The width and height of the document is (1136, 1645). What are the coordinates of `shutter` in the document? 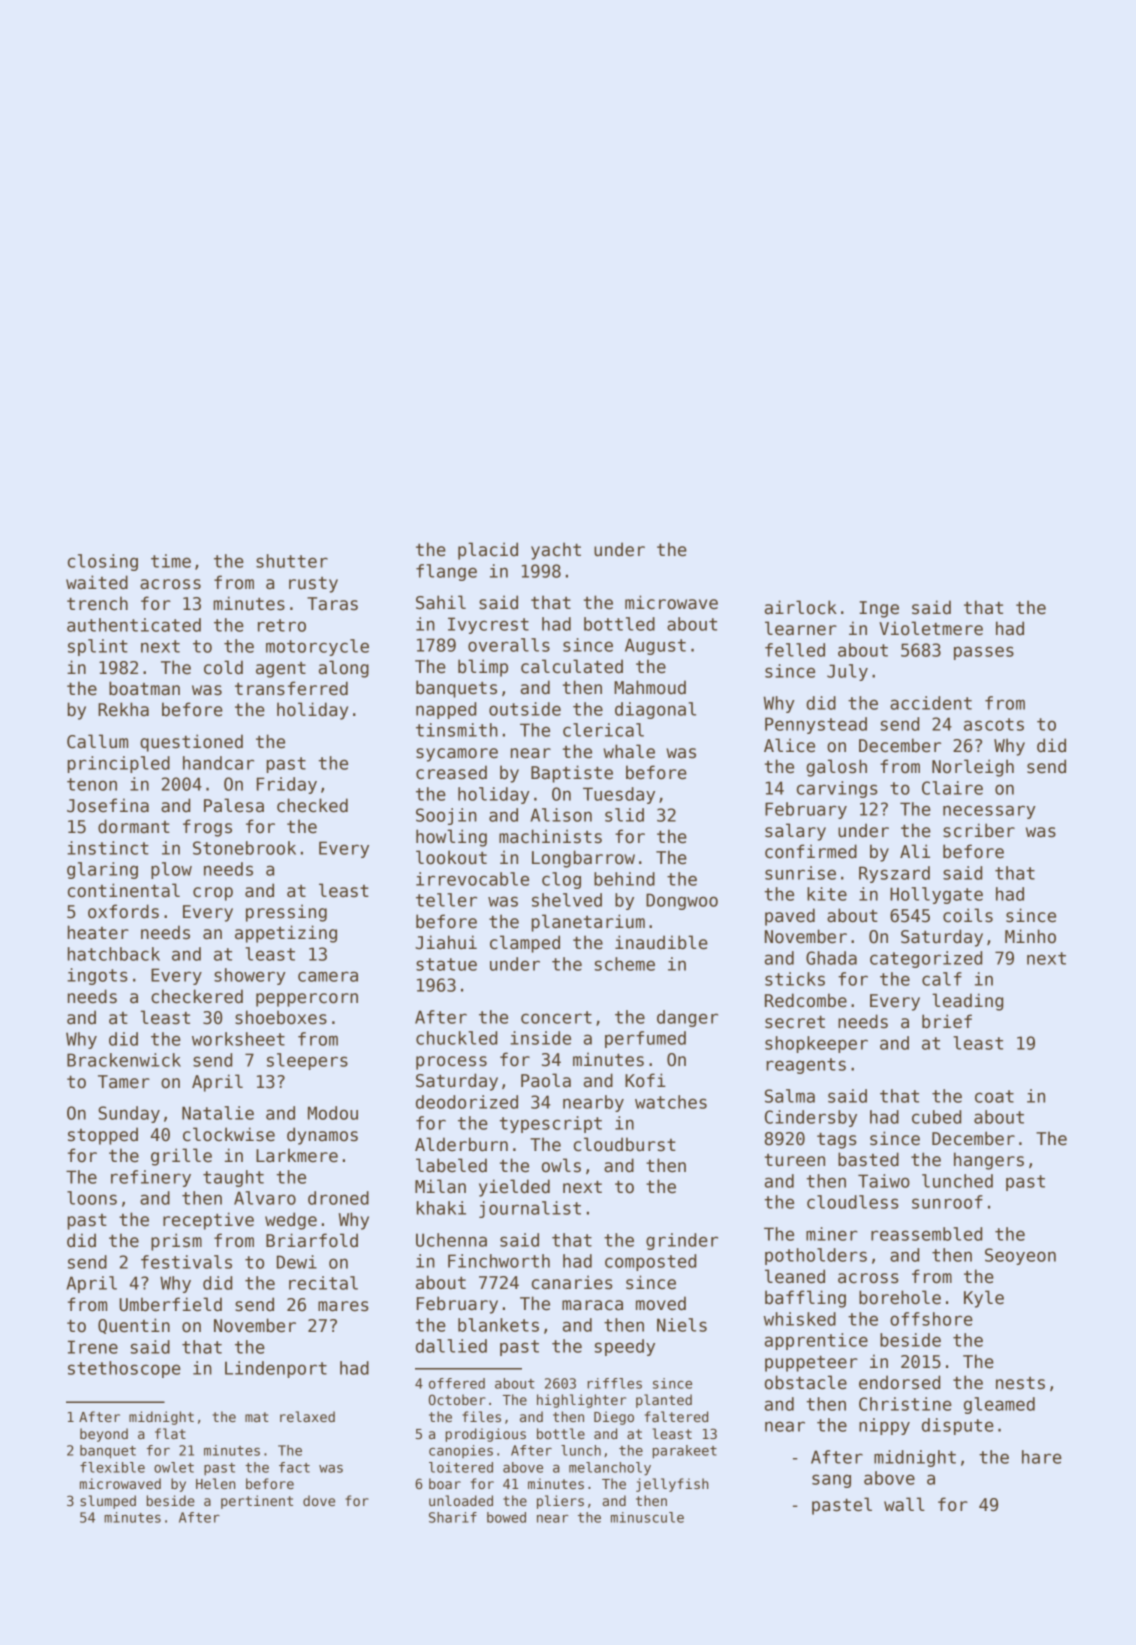 It's located at (292, 561).
